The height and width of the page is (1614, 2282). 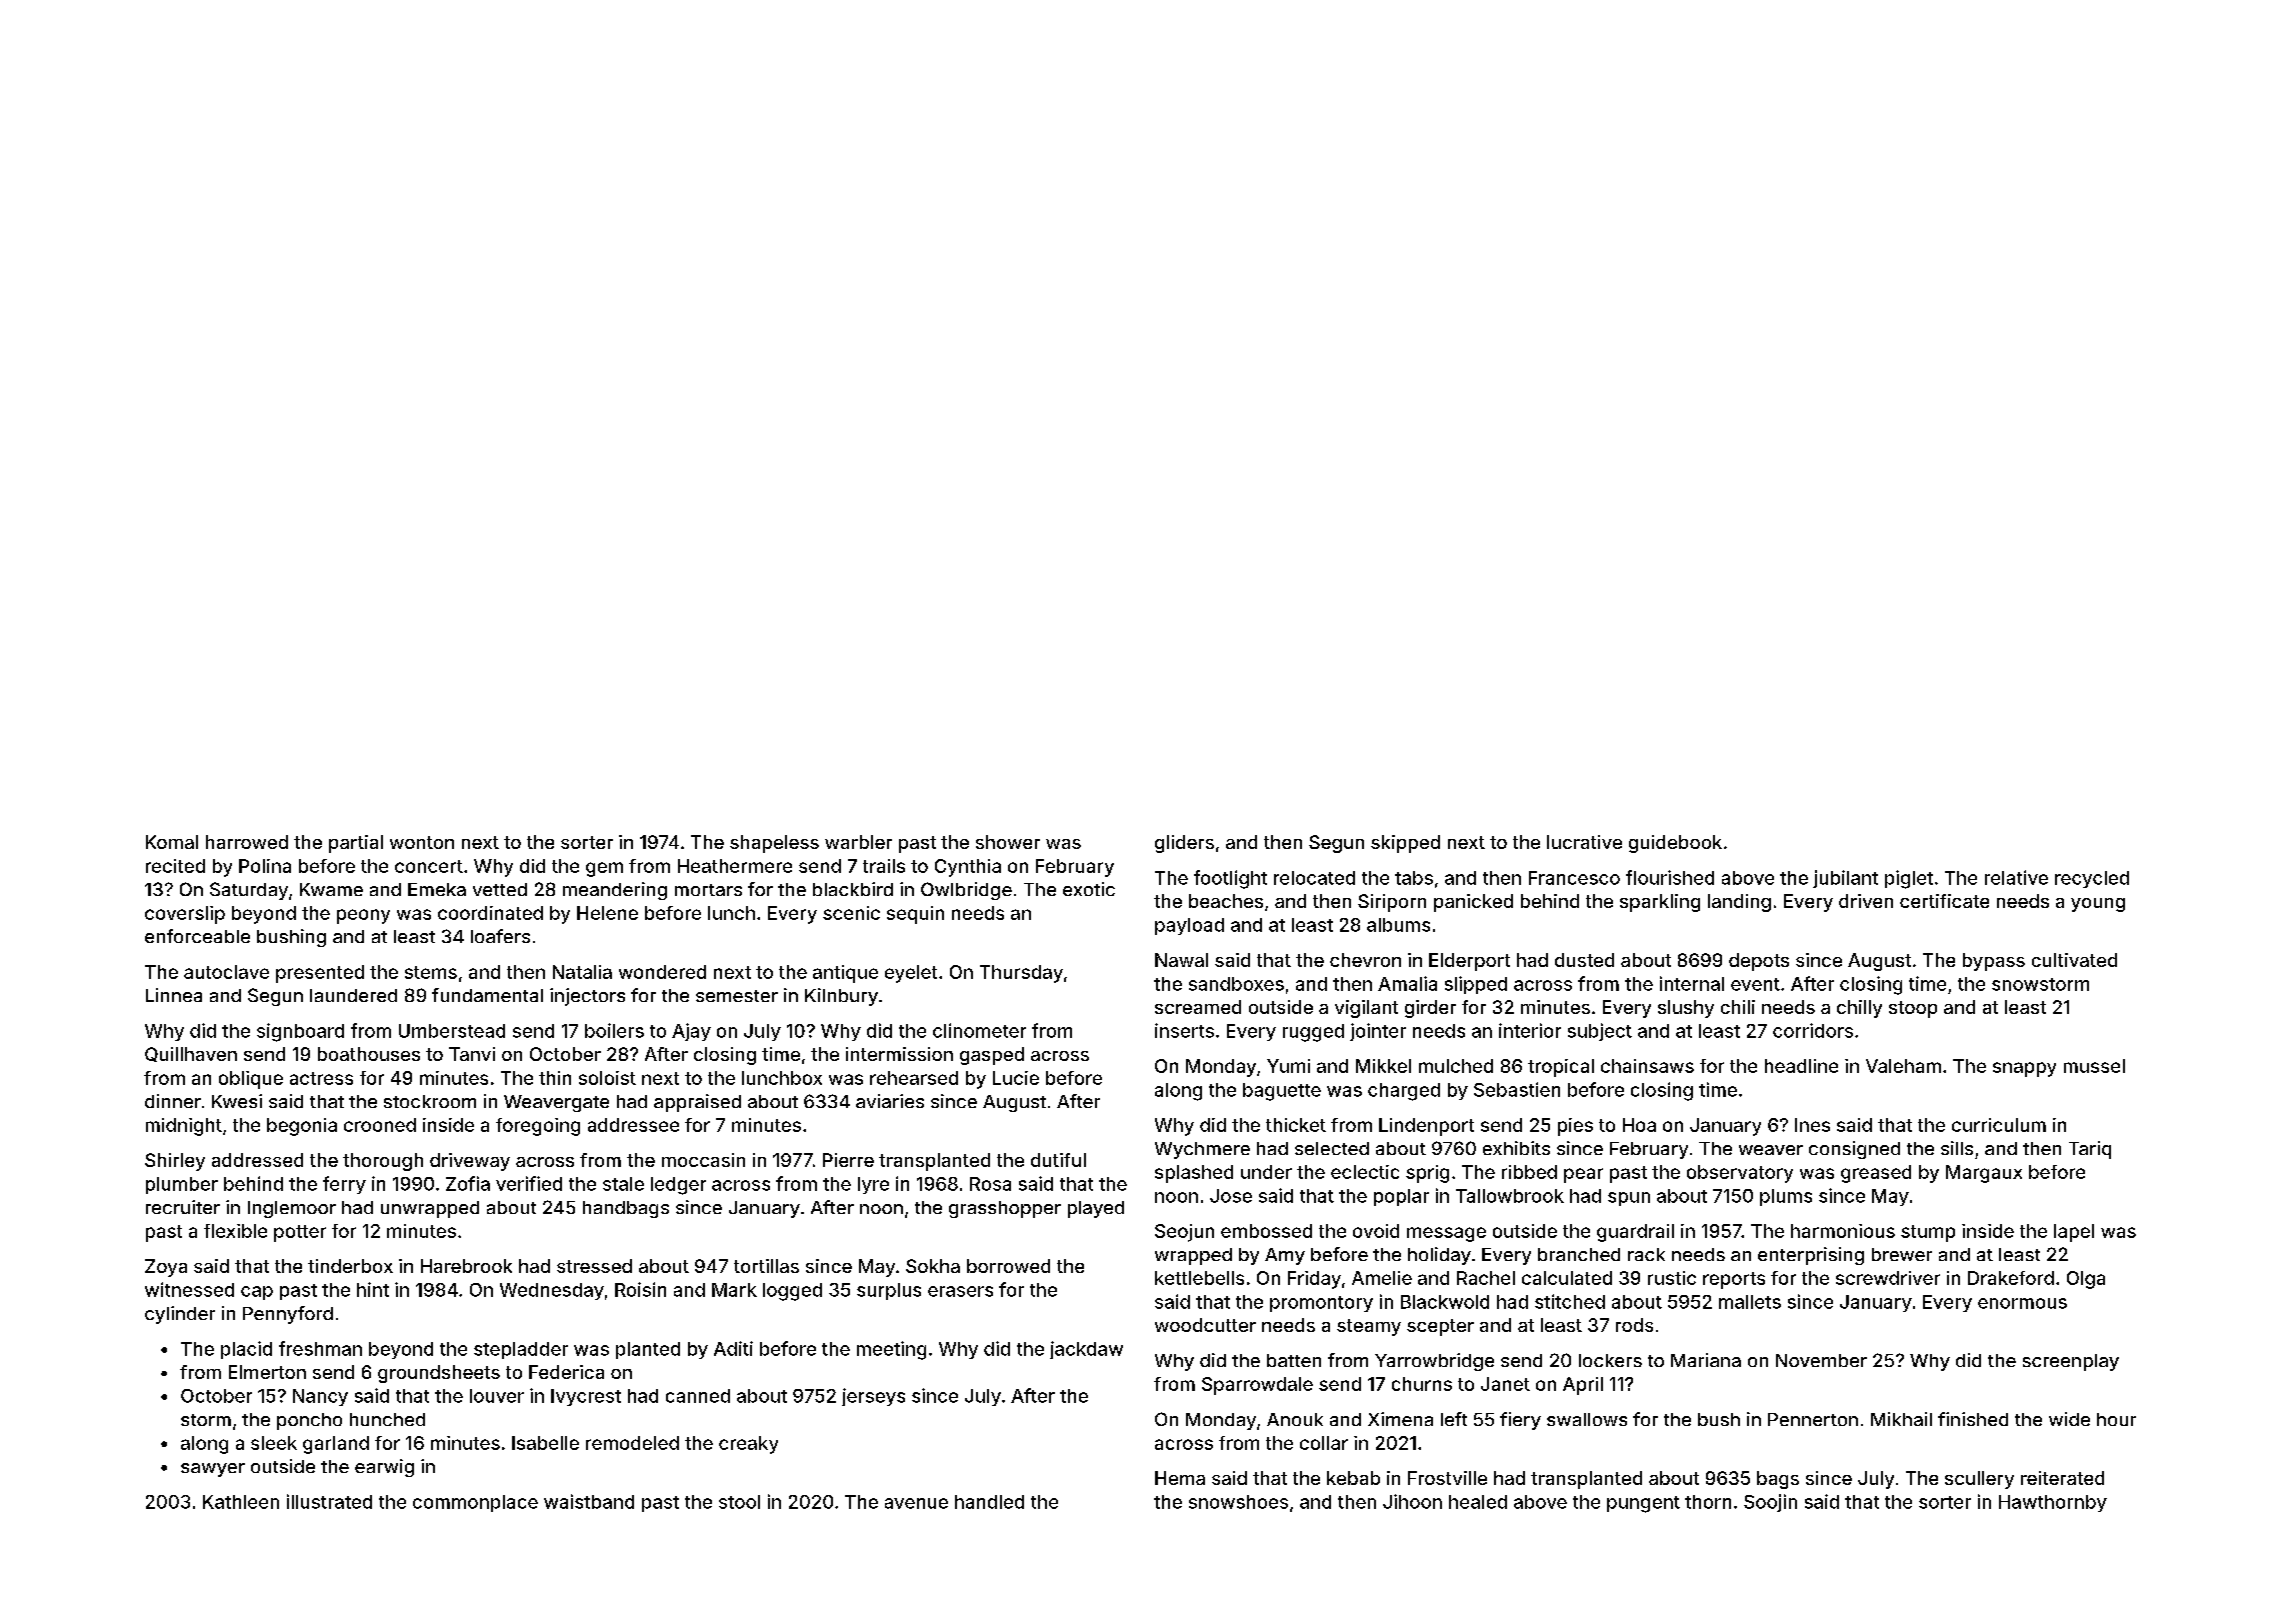 What do you see at coordinates (344, 1185) in the page?
I see `ferry` at bounding box center [344, 1185].
